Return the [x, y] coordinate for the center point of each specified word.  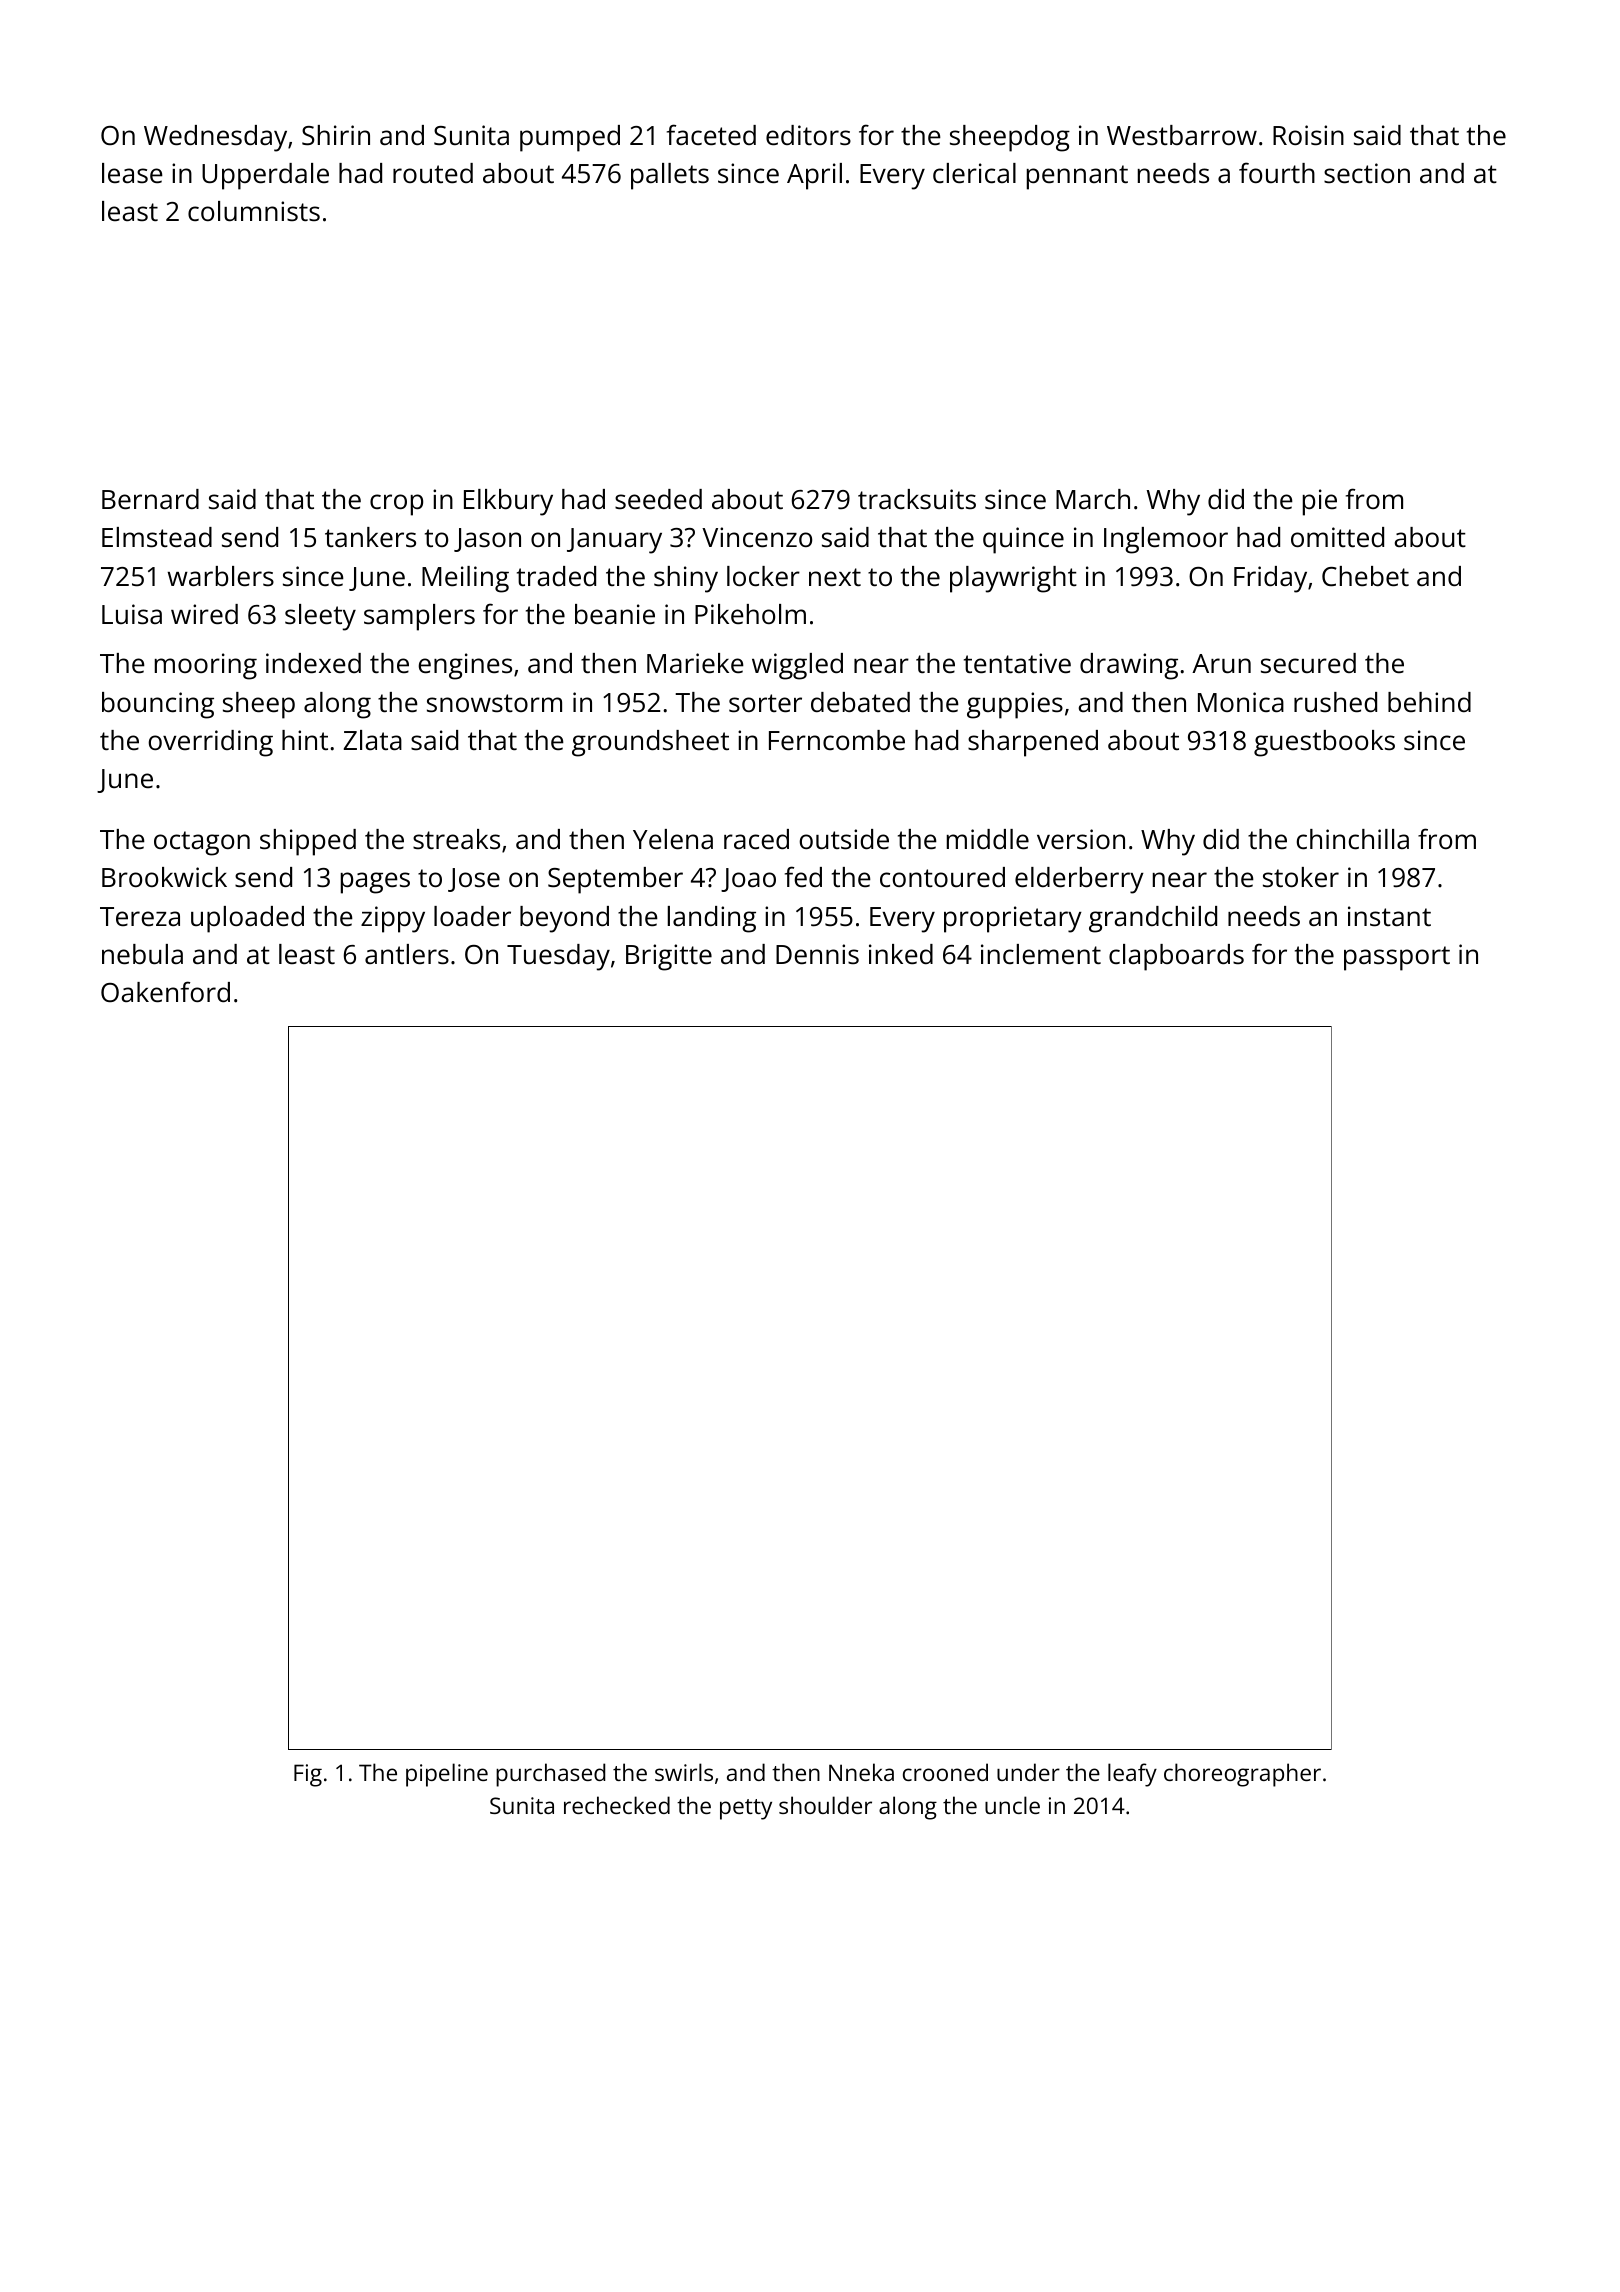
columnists [254, 211]
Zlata [373, 740]
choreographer [1242, 1775]
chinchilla [1353, 839]
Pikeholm [750, 614]
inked [901, 954]
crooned [945, 1772]
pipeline [447, 1775]
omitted [1337, 537]
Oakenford [165, 992]
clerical [974, 173]
